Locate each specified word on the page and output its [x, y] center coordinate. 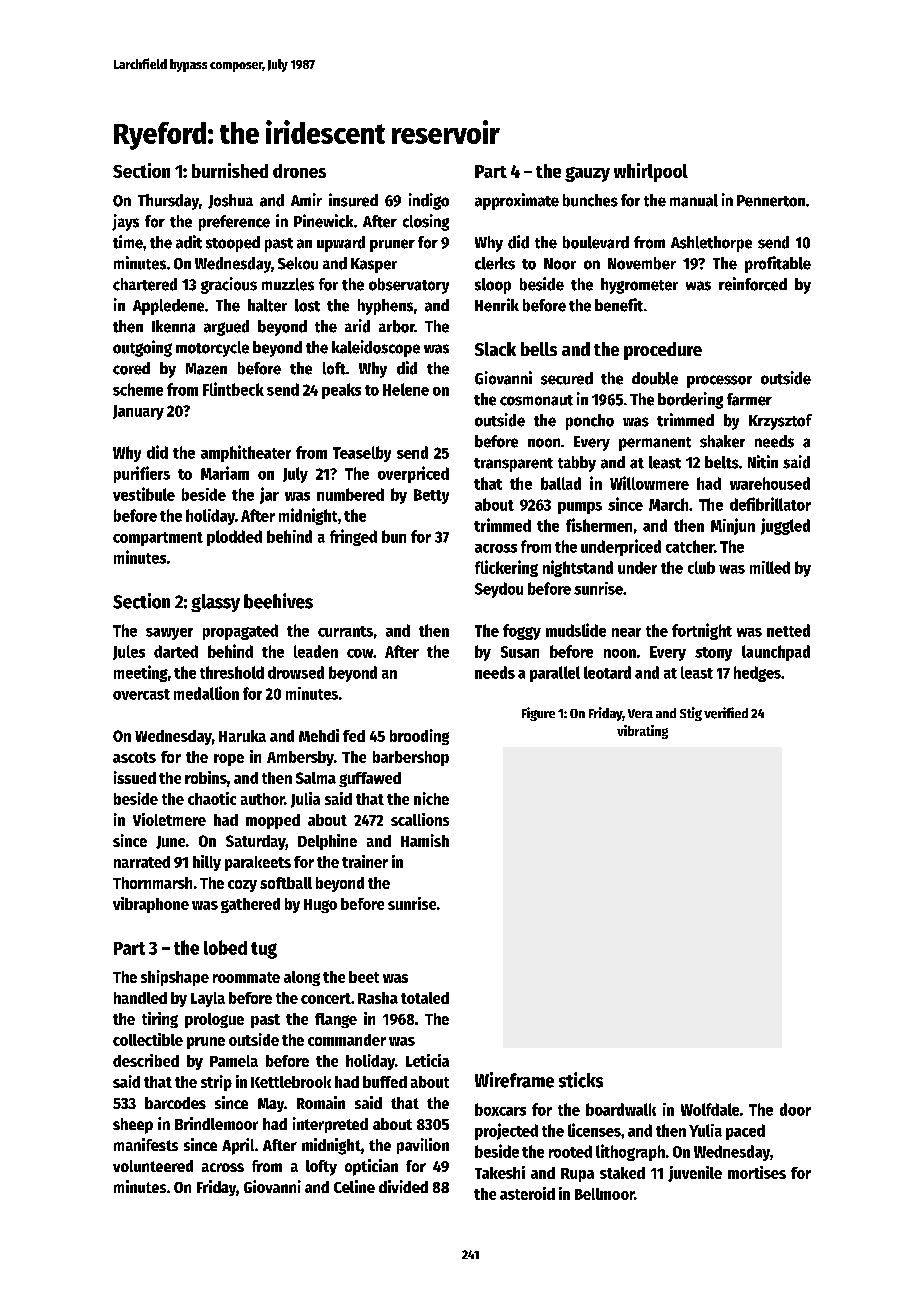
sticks [581, 1080]
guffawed [370, 779]
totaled [425, 998]
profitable [778, 264]
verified [726, 713]
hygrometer [639, 286]
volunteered [153, 1166]
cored [131, 368]
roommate [246, 977]
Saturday [256, 842]
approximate [517, 201]
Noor [560, 264]
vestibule [144, 494]
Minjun [733, 526]
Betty [431, 496]
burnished [230, 170]
